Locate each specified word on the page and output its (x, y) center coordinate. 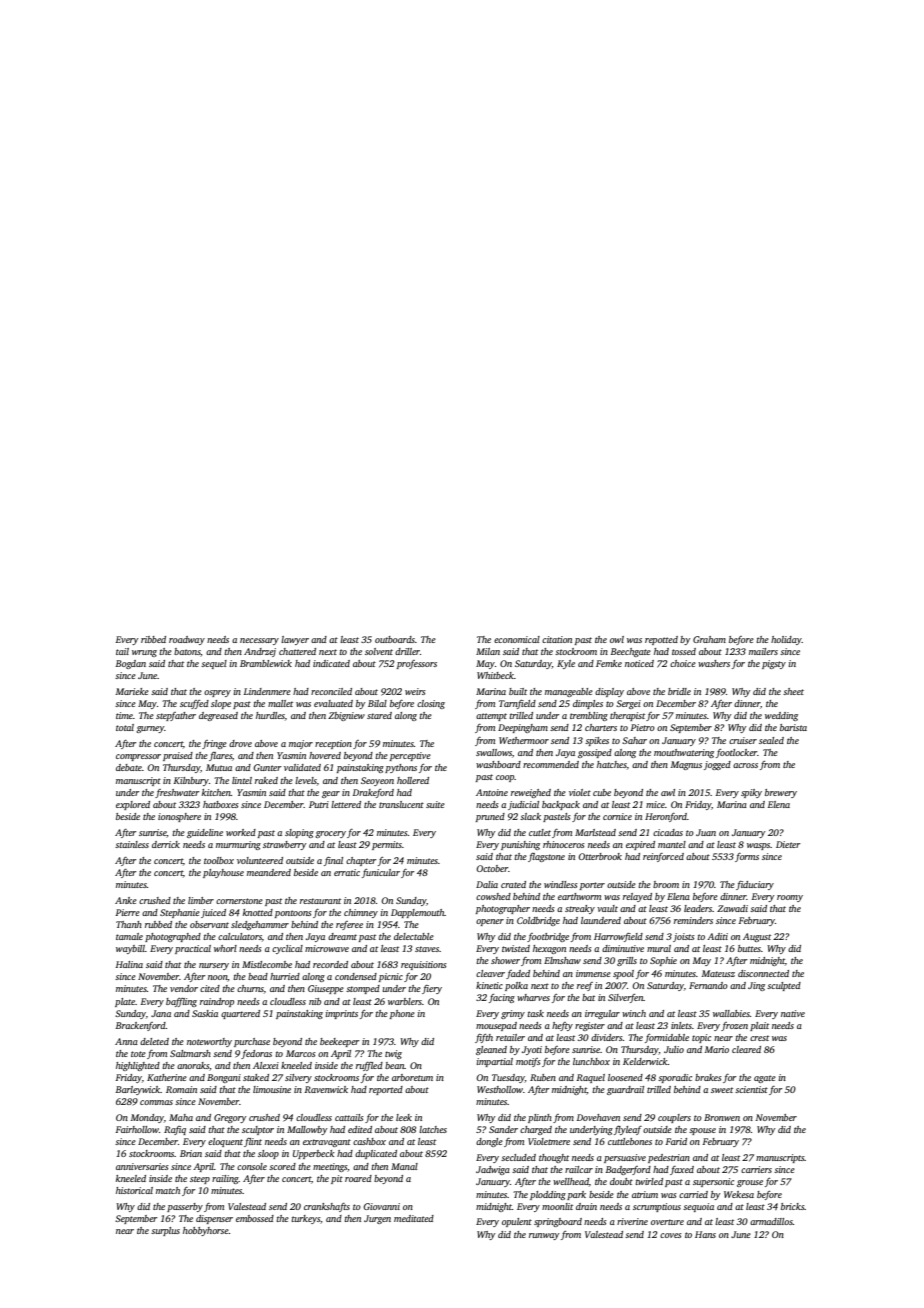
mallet (280, 703)
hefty (562, 1026)
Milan (488, 651)
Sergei (628, 704)
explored (133, 805)
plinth (540, 1118)
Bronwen (722, 1117)
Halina (129, 964)
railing (225, 1179)
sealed (771, 740)
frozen (734, 1026)
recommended (551, 764)
